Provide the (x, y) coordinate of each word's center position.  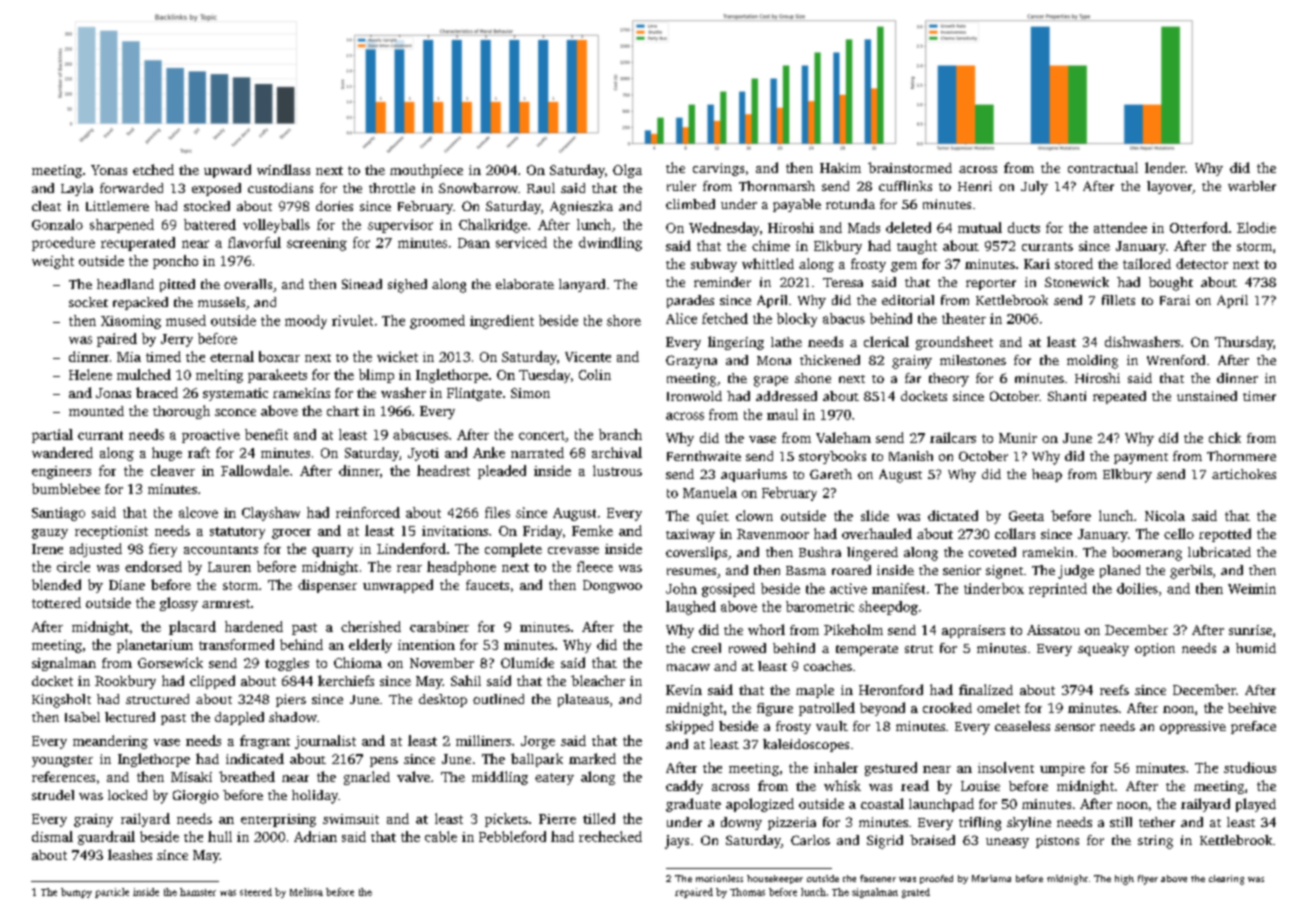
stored (1074, 263)
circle (73, 566)
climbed (690, 204)
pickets (506, 820)
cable (441, 836)
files (497, 512)
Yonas (109, 170)
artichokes (1244, 474)
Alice (681, 318)
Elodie (1256, 227)
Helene (90, 374)
